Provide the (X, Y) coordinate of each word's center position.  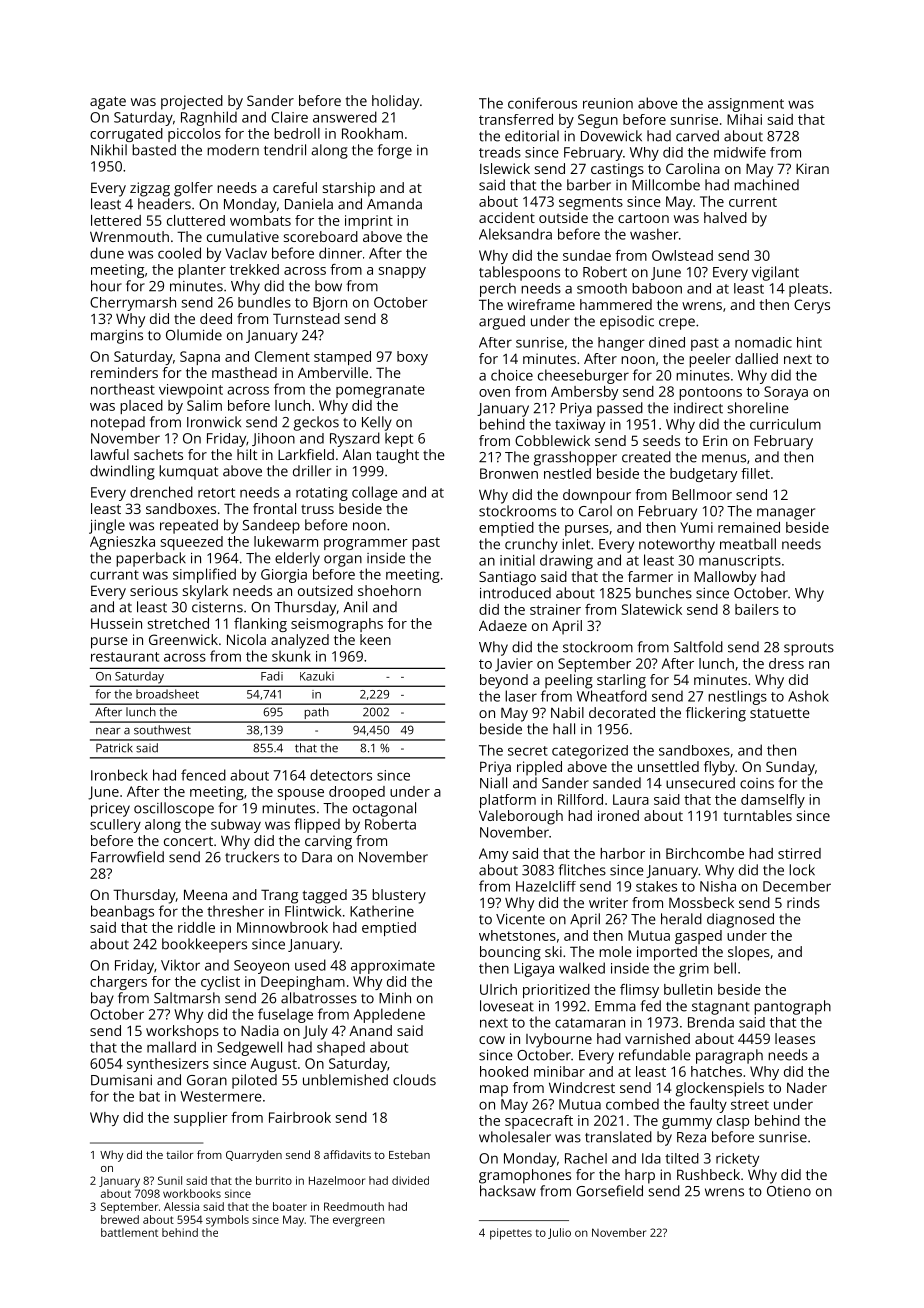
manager (786, 514)
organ (343, 561)
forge (394, 151)
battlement (129, 1232)
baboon (657, 288)
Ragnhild (209, 118)
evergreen (359, 1222)
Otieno (789, 1191)
